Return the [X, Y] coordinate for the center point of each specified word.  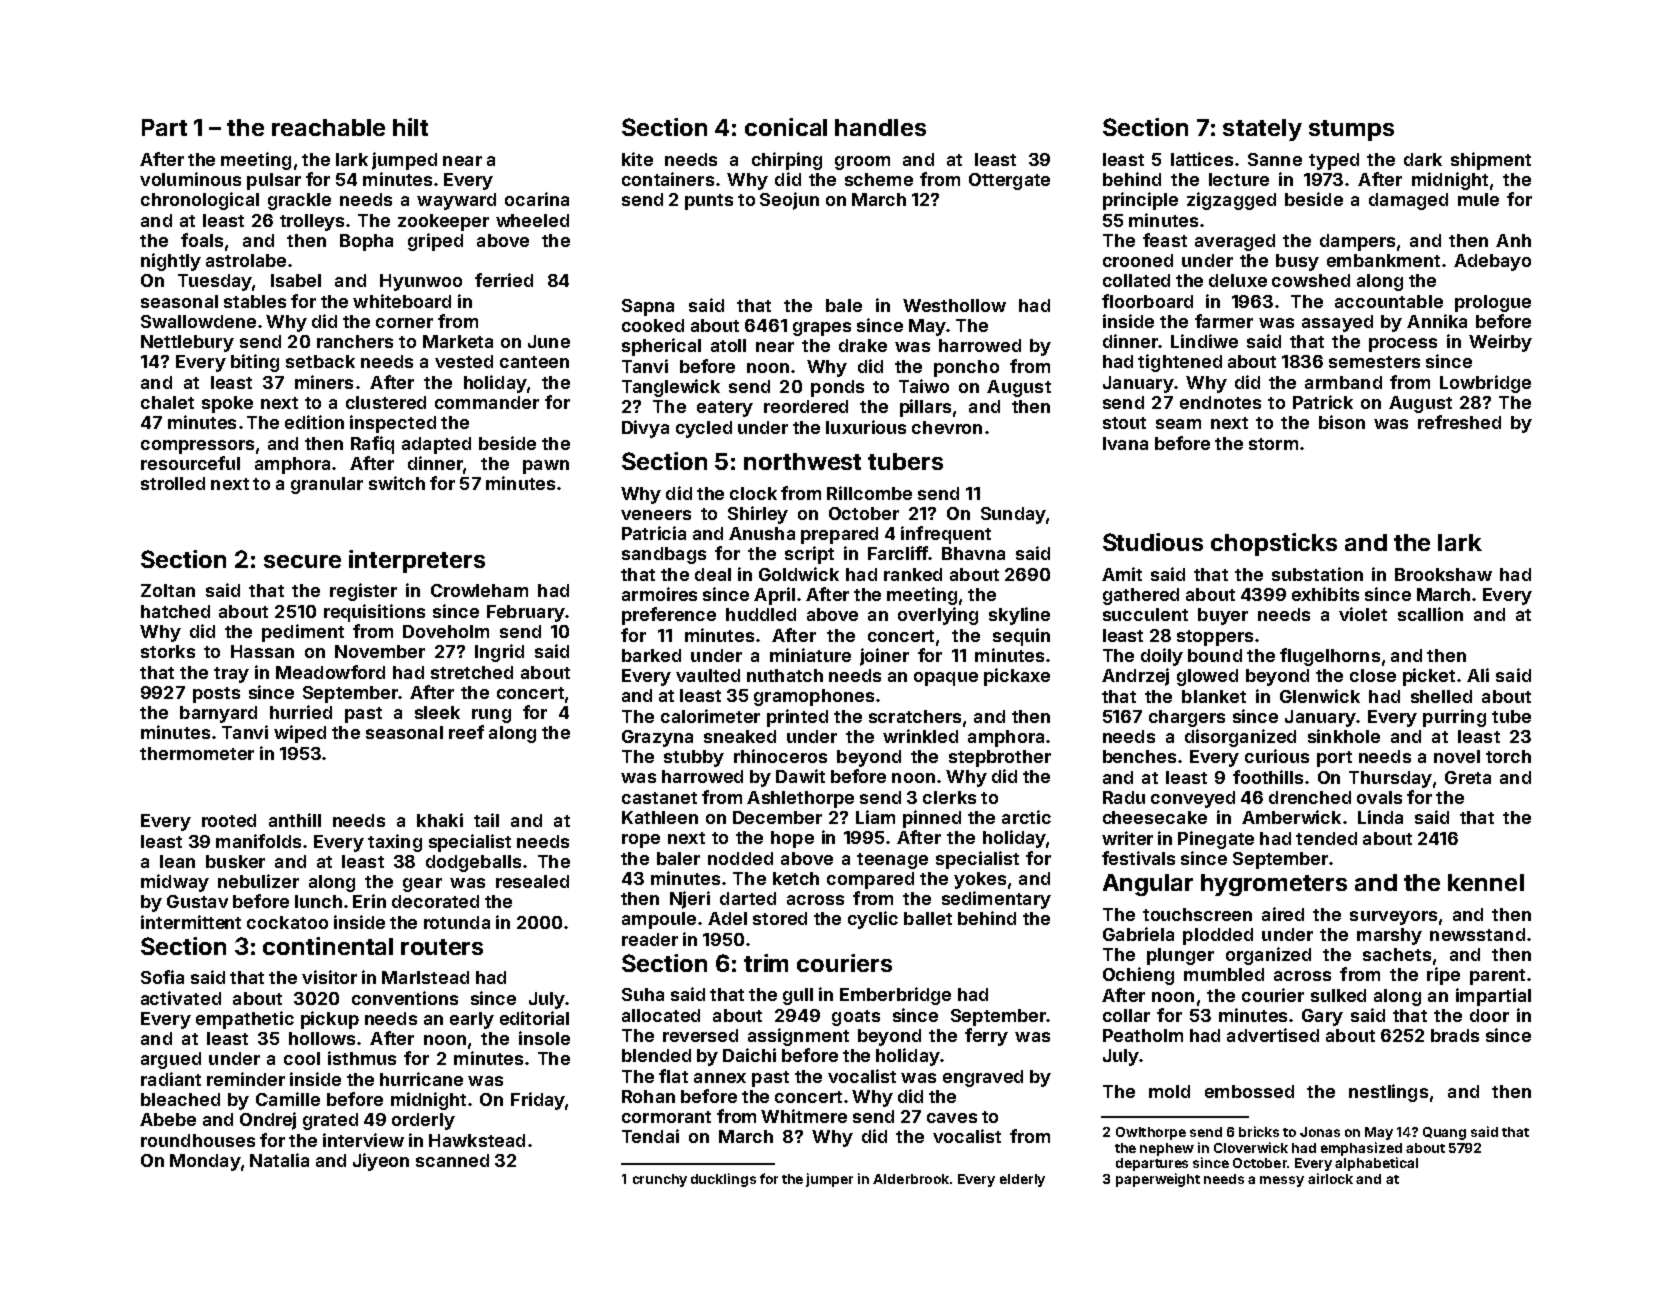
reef [466, 732]
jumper [829, 1180]
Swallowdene [198, 321]
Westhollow [954, 305]
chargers [1187, 718]
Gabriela [1138, 934]
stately [1262, 130]
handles [880, 127]
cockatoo [287, 922]
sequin [1021, 637]
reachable [328, 127]
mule [1478, 199]
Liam [875, 817]
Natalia [279, 1160]
